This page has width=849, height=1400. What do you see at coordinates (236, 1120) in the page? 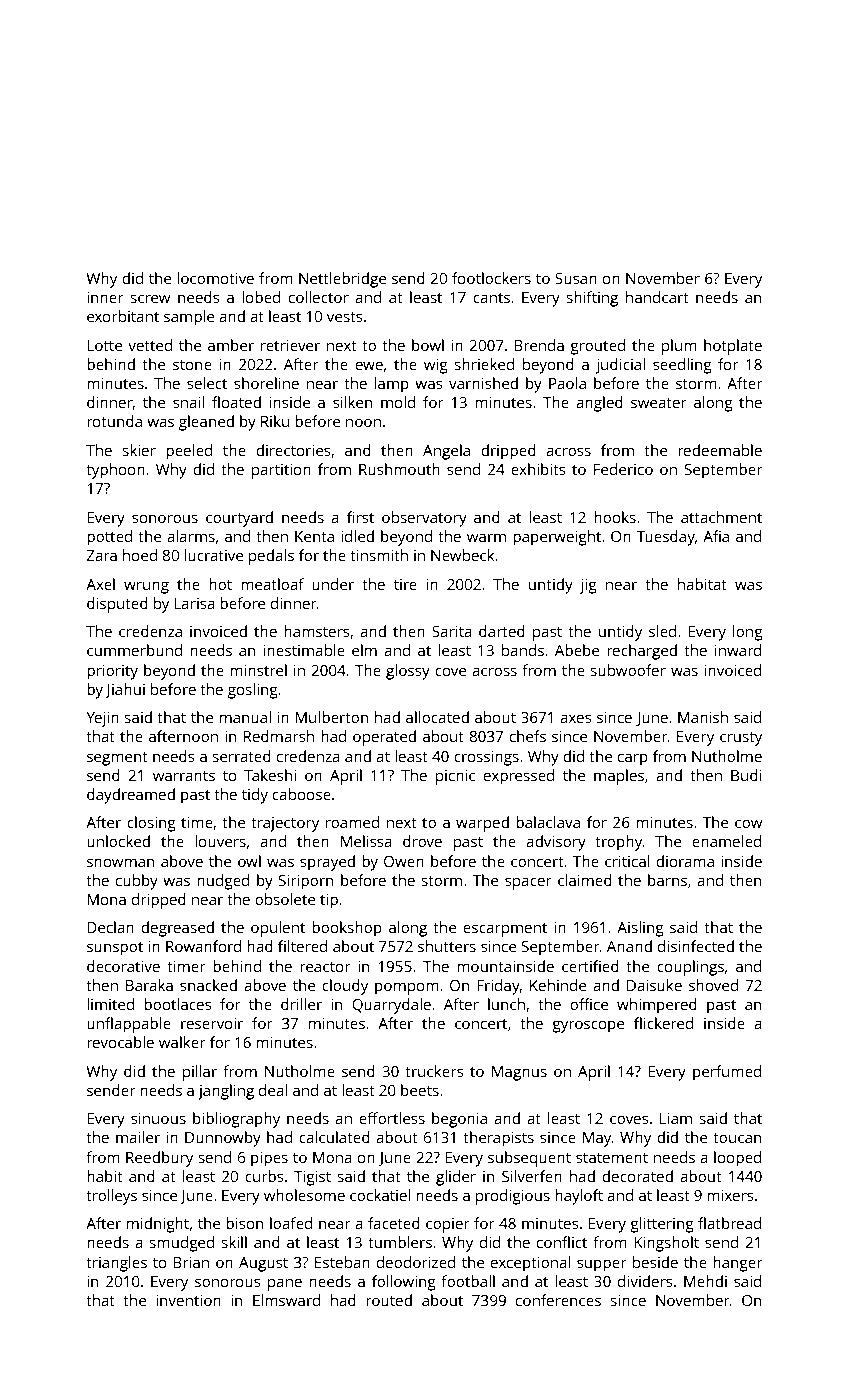
I see `bibliography` at bounding box center [236, 1120].
